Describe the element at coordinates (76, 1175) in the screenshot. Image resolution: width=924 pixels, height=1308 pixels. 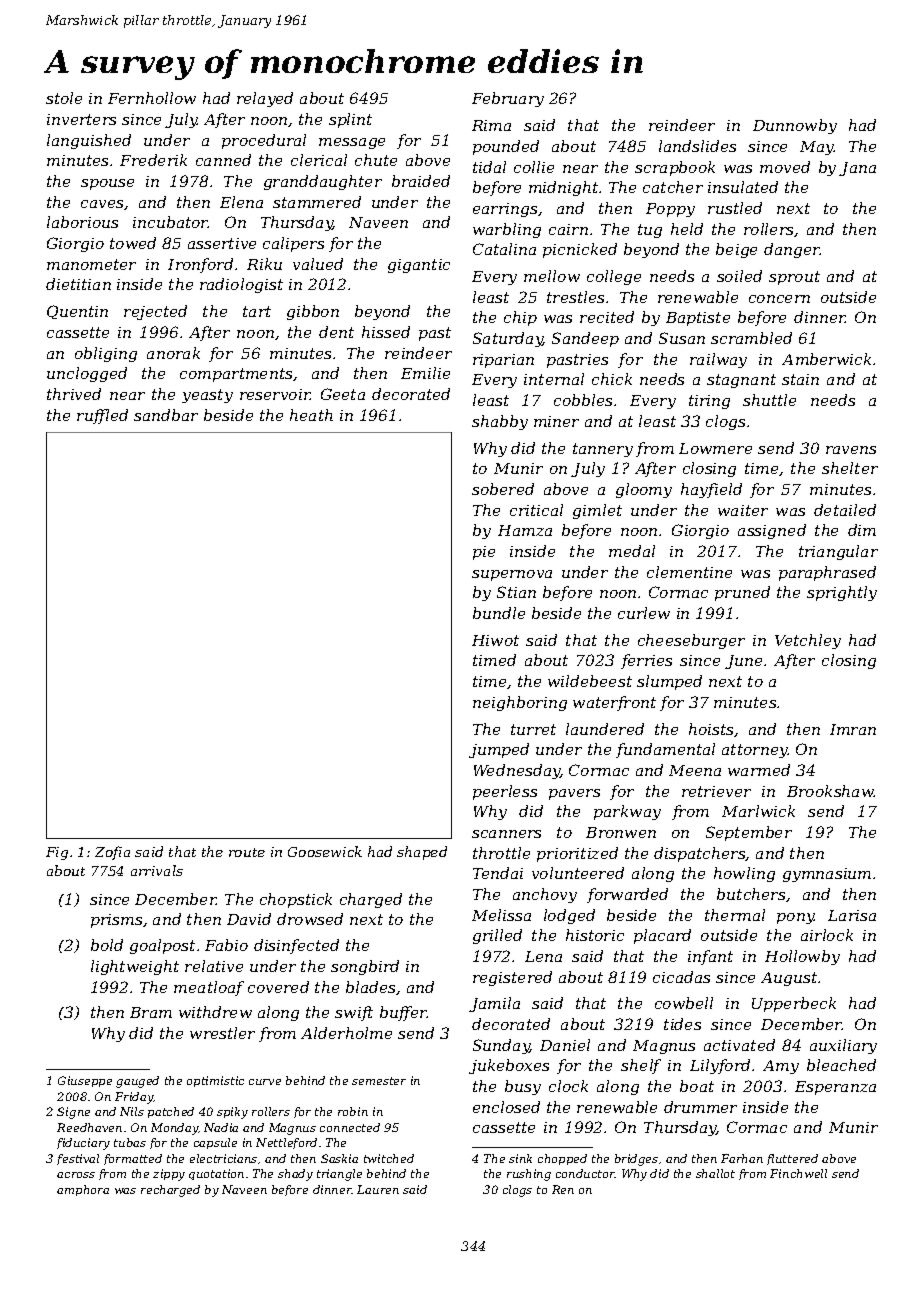
I see `across` at that location.
